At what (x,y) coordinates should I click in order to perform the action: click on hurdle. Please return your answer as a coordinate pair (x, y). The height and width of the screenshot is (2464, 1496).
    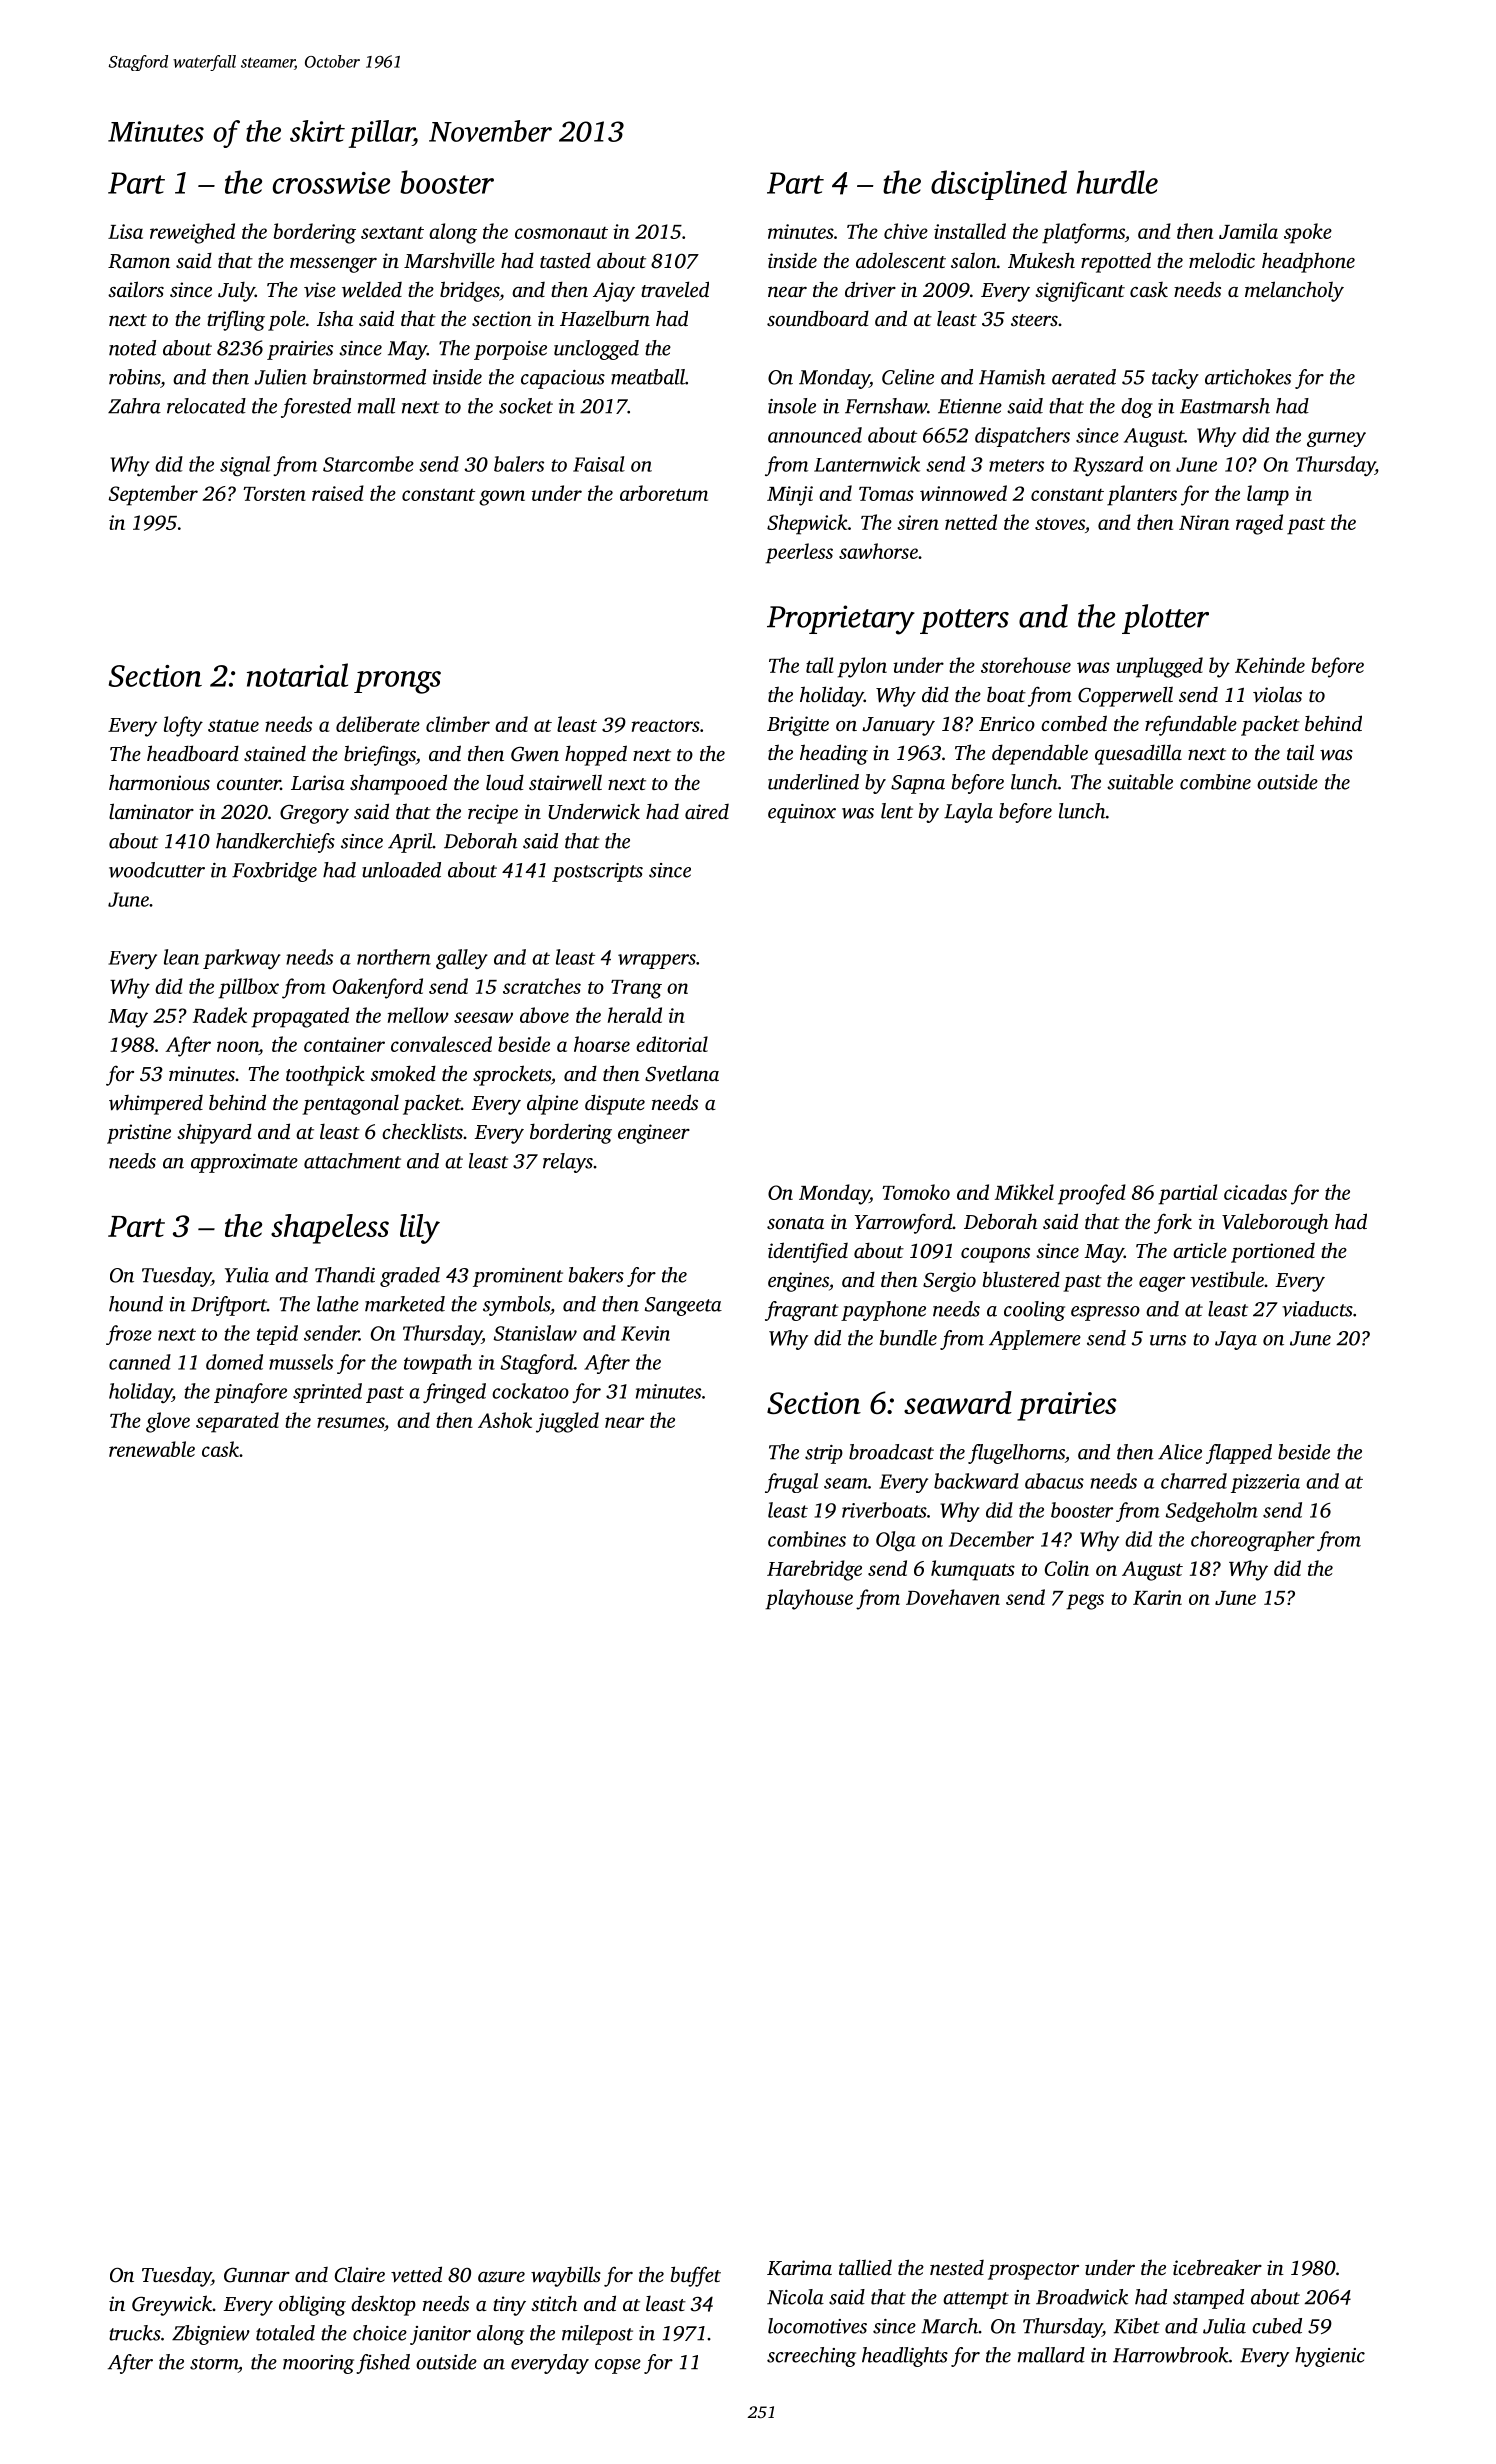
    Looking at the image, I should click on (1117, 182).
